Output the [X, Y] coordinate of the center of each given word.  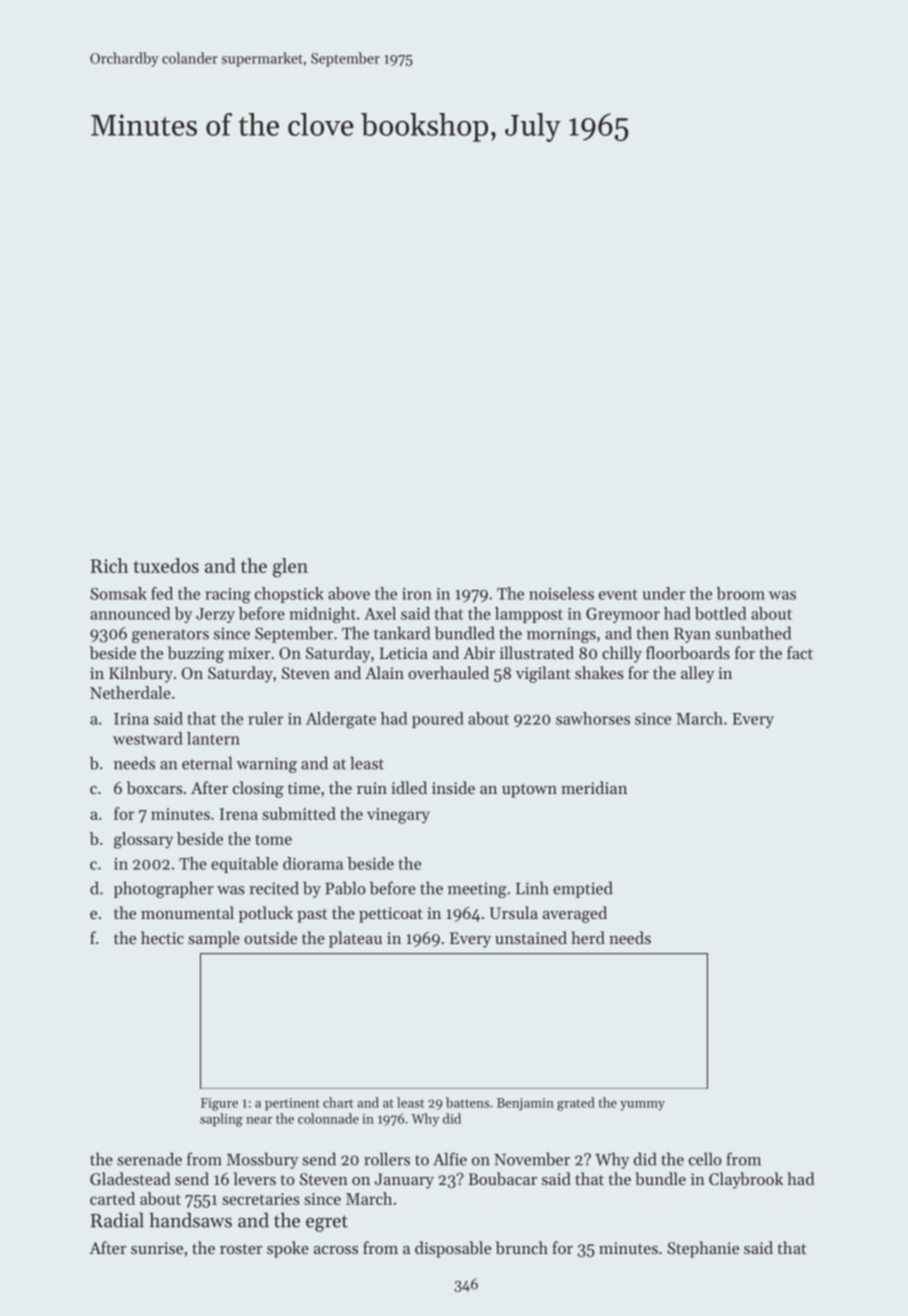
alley [697, 674]
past [312, 916]
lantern [213, 738]
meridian [594, 787]
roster [241, 1249]
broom [740, 593]
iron [417, 594]
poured [438, 720]
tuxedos [166, 565]
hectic [162, 937]
